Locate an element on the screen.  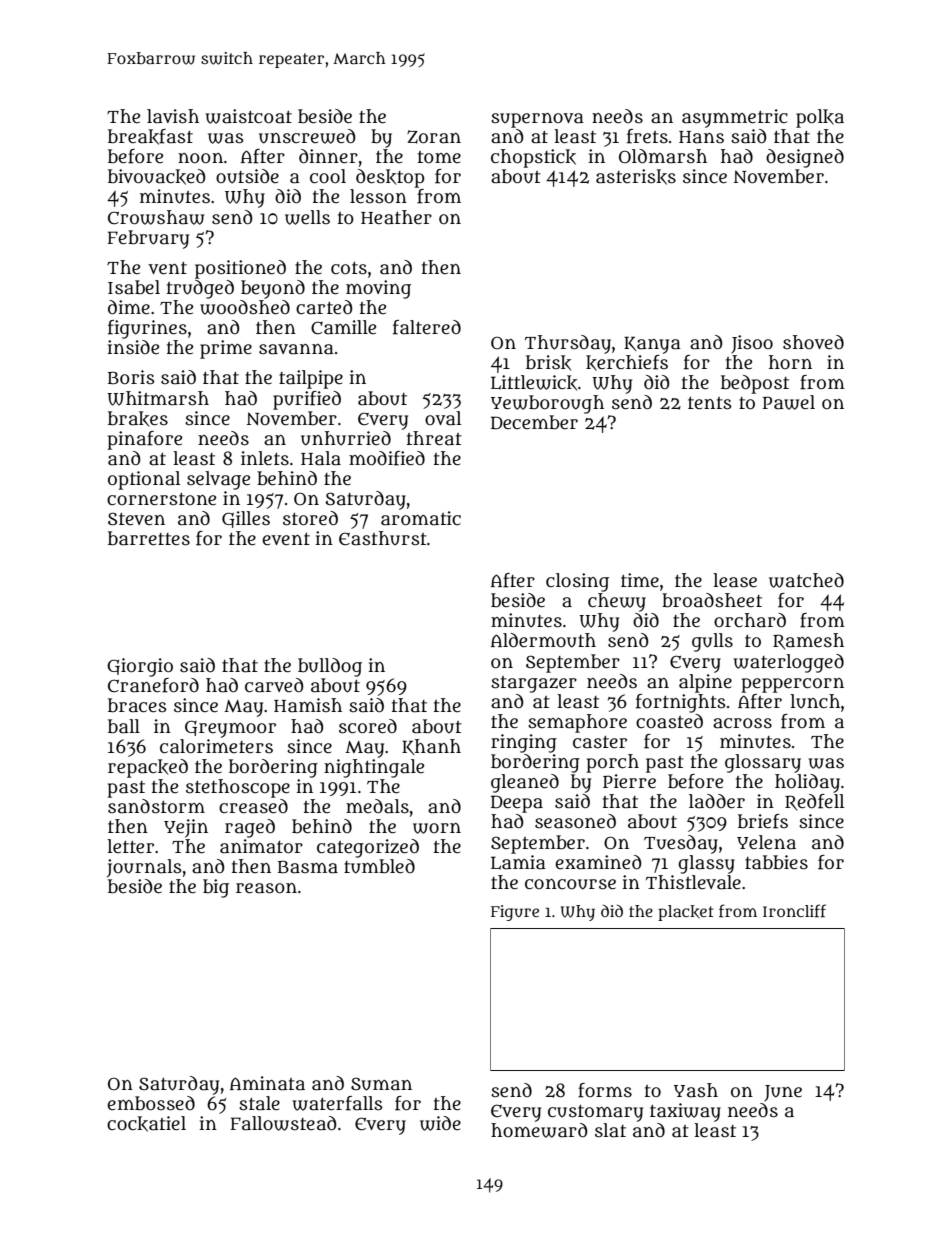
Zoran is located at coordinates (434, 137).
